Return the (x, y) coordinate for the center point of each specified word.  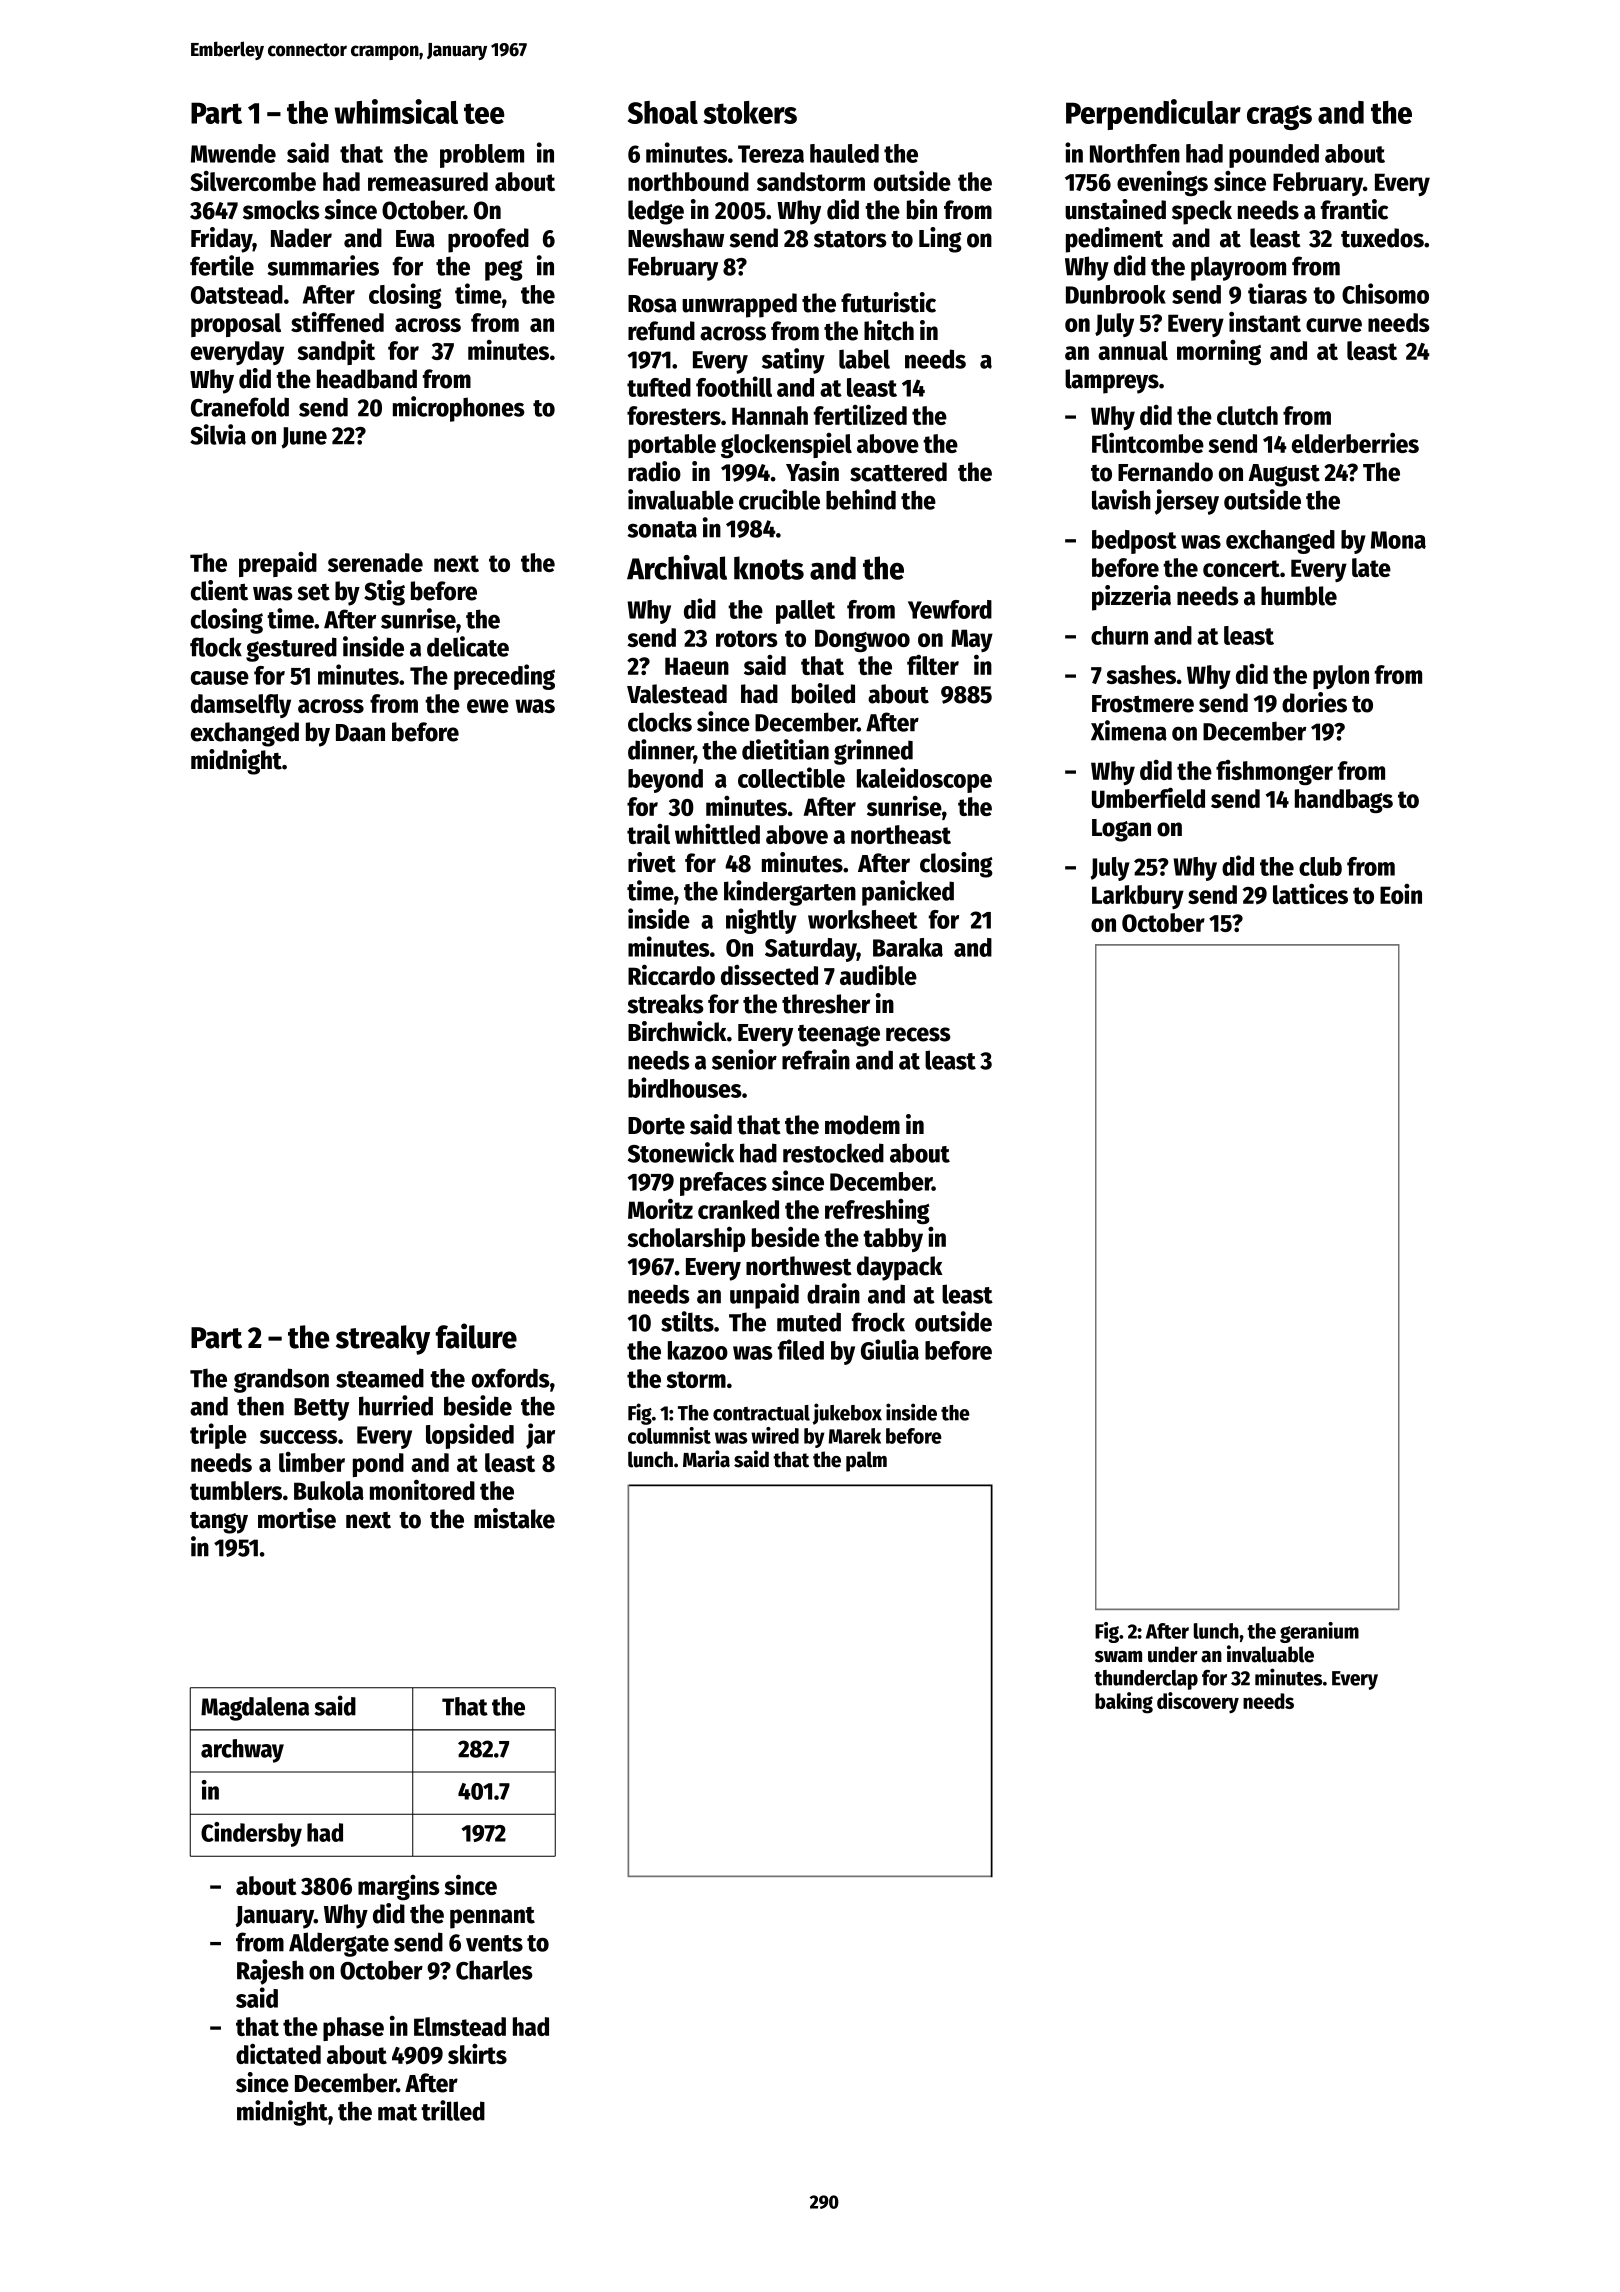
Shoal (663, 112)
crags (1279, 117)
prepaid (278, 564)
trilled (453, 2110)
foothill (734, 386)
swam (1118, 1657)
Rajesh (270, 1972)
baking (1124, 1703)
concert (1241, 568)
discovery (1198, 1703)
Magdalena (255, 1709)
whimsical (396, 111)
